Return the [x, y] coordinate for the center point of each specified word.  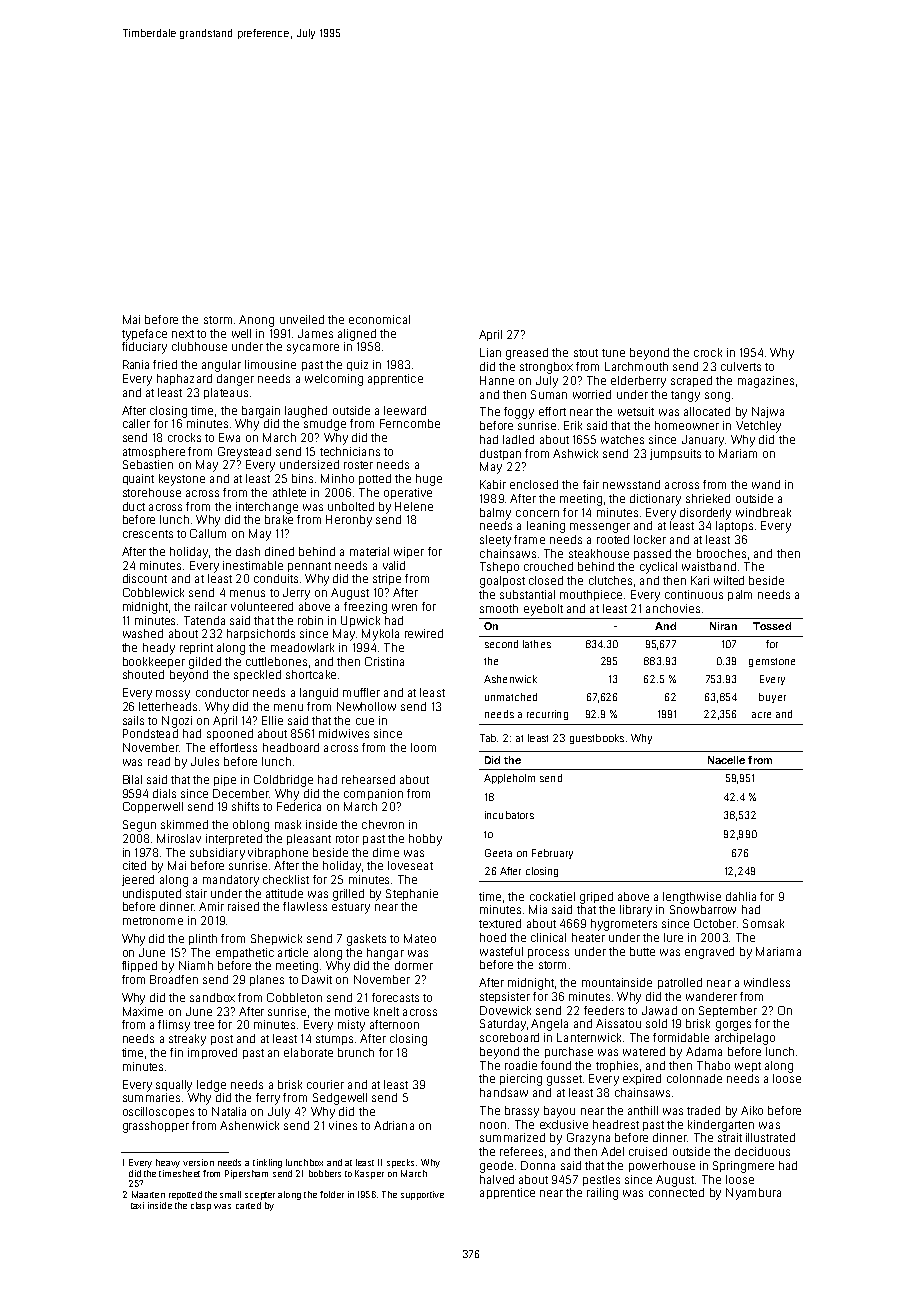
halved [497, 1179]
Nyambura [753, 1194]
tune [613, 353]
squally [174, 1086]
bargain [261, 412]
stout [586, 353]
